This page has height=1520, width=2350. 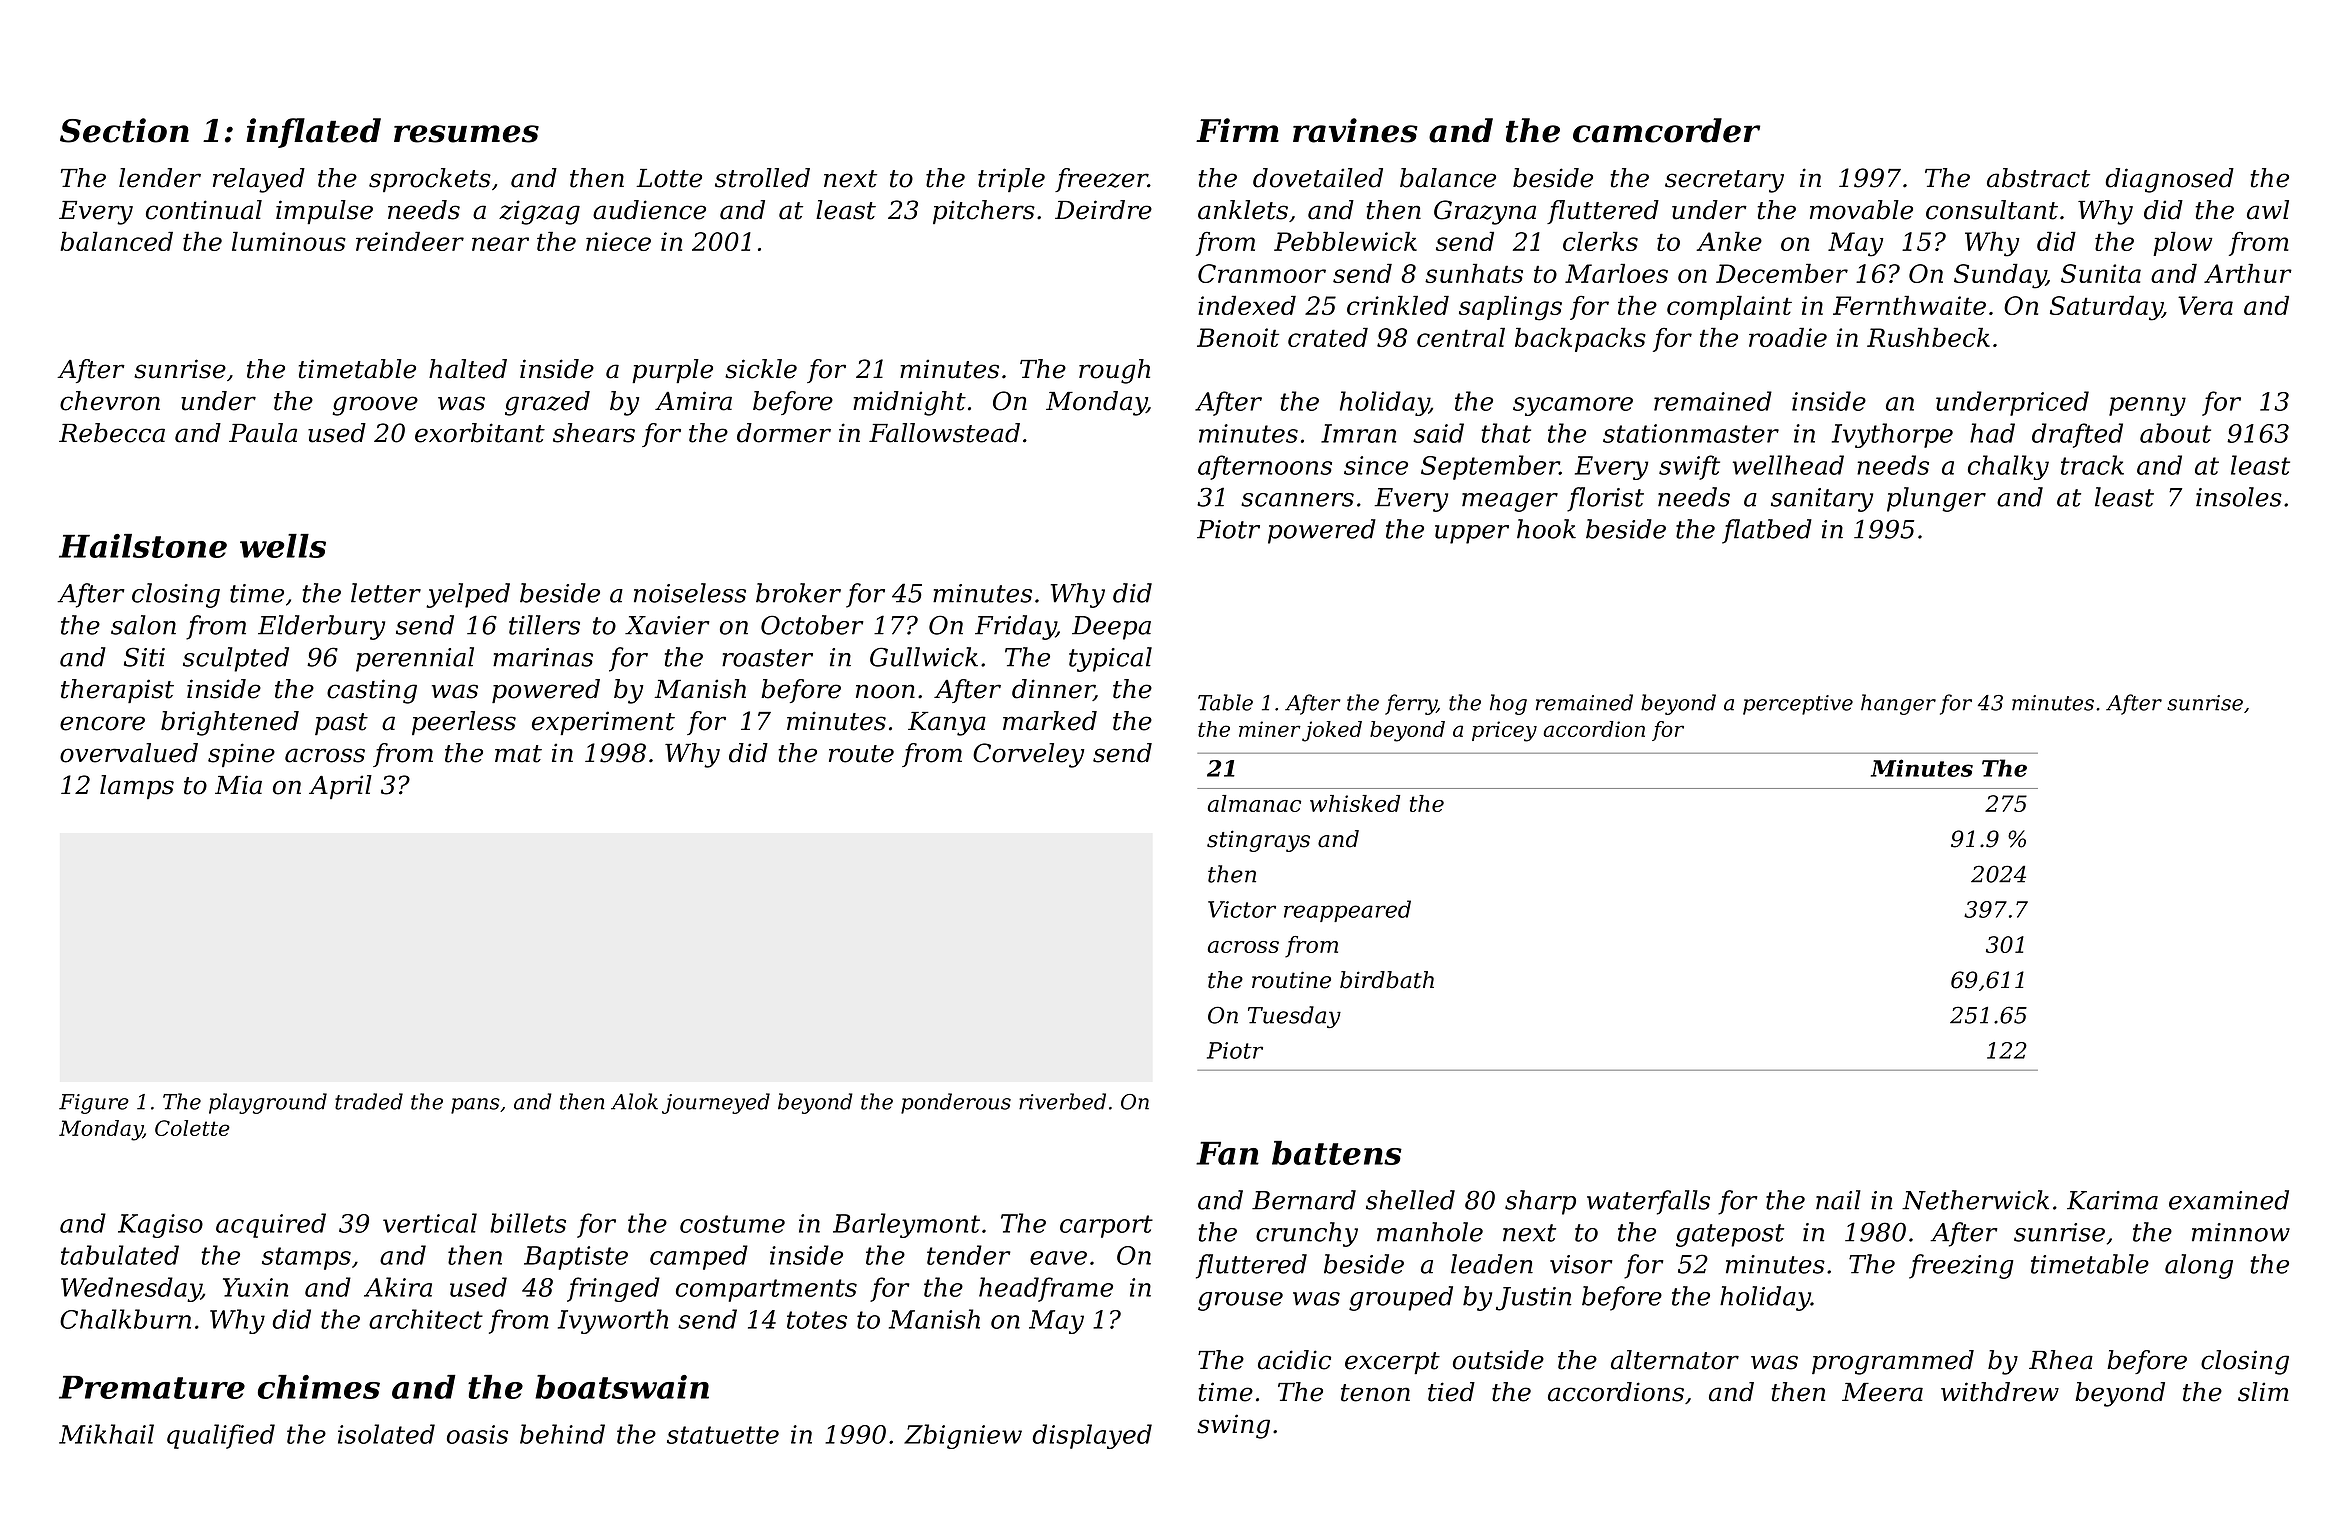 I want to click on Karima, so click(x=2112, y=1200).
